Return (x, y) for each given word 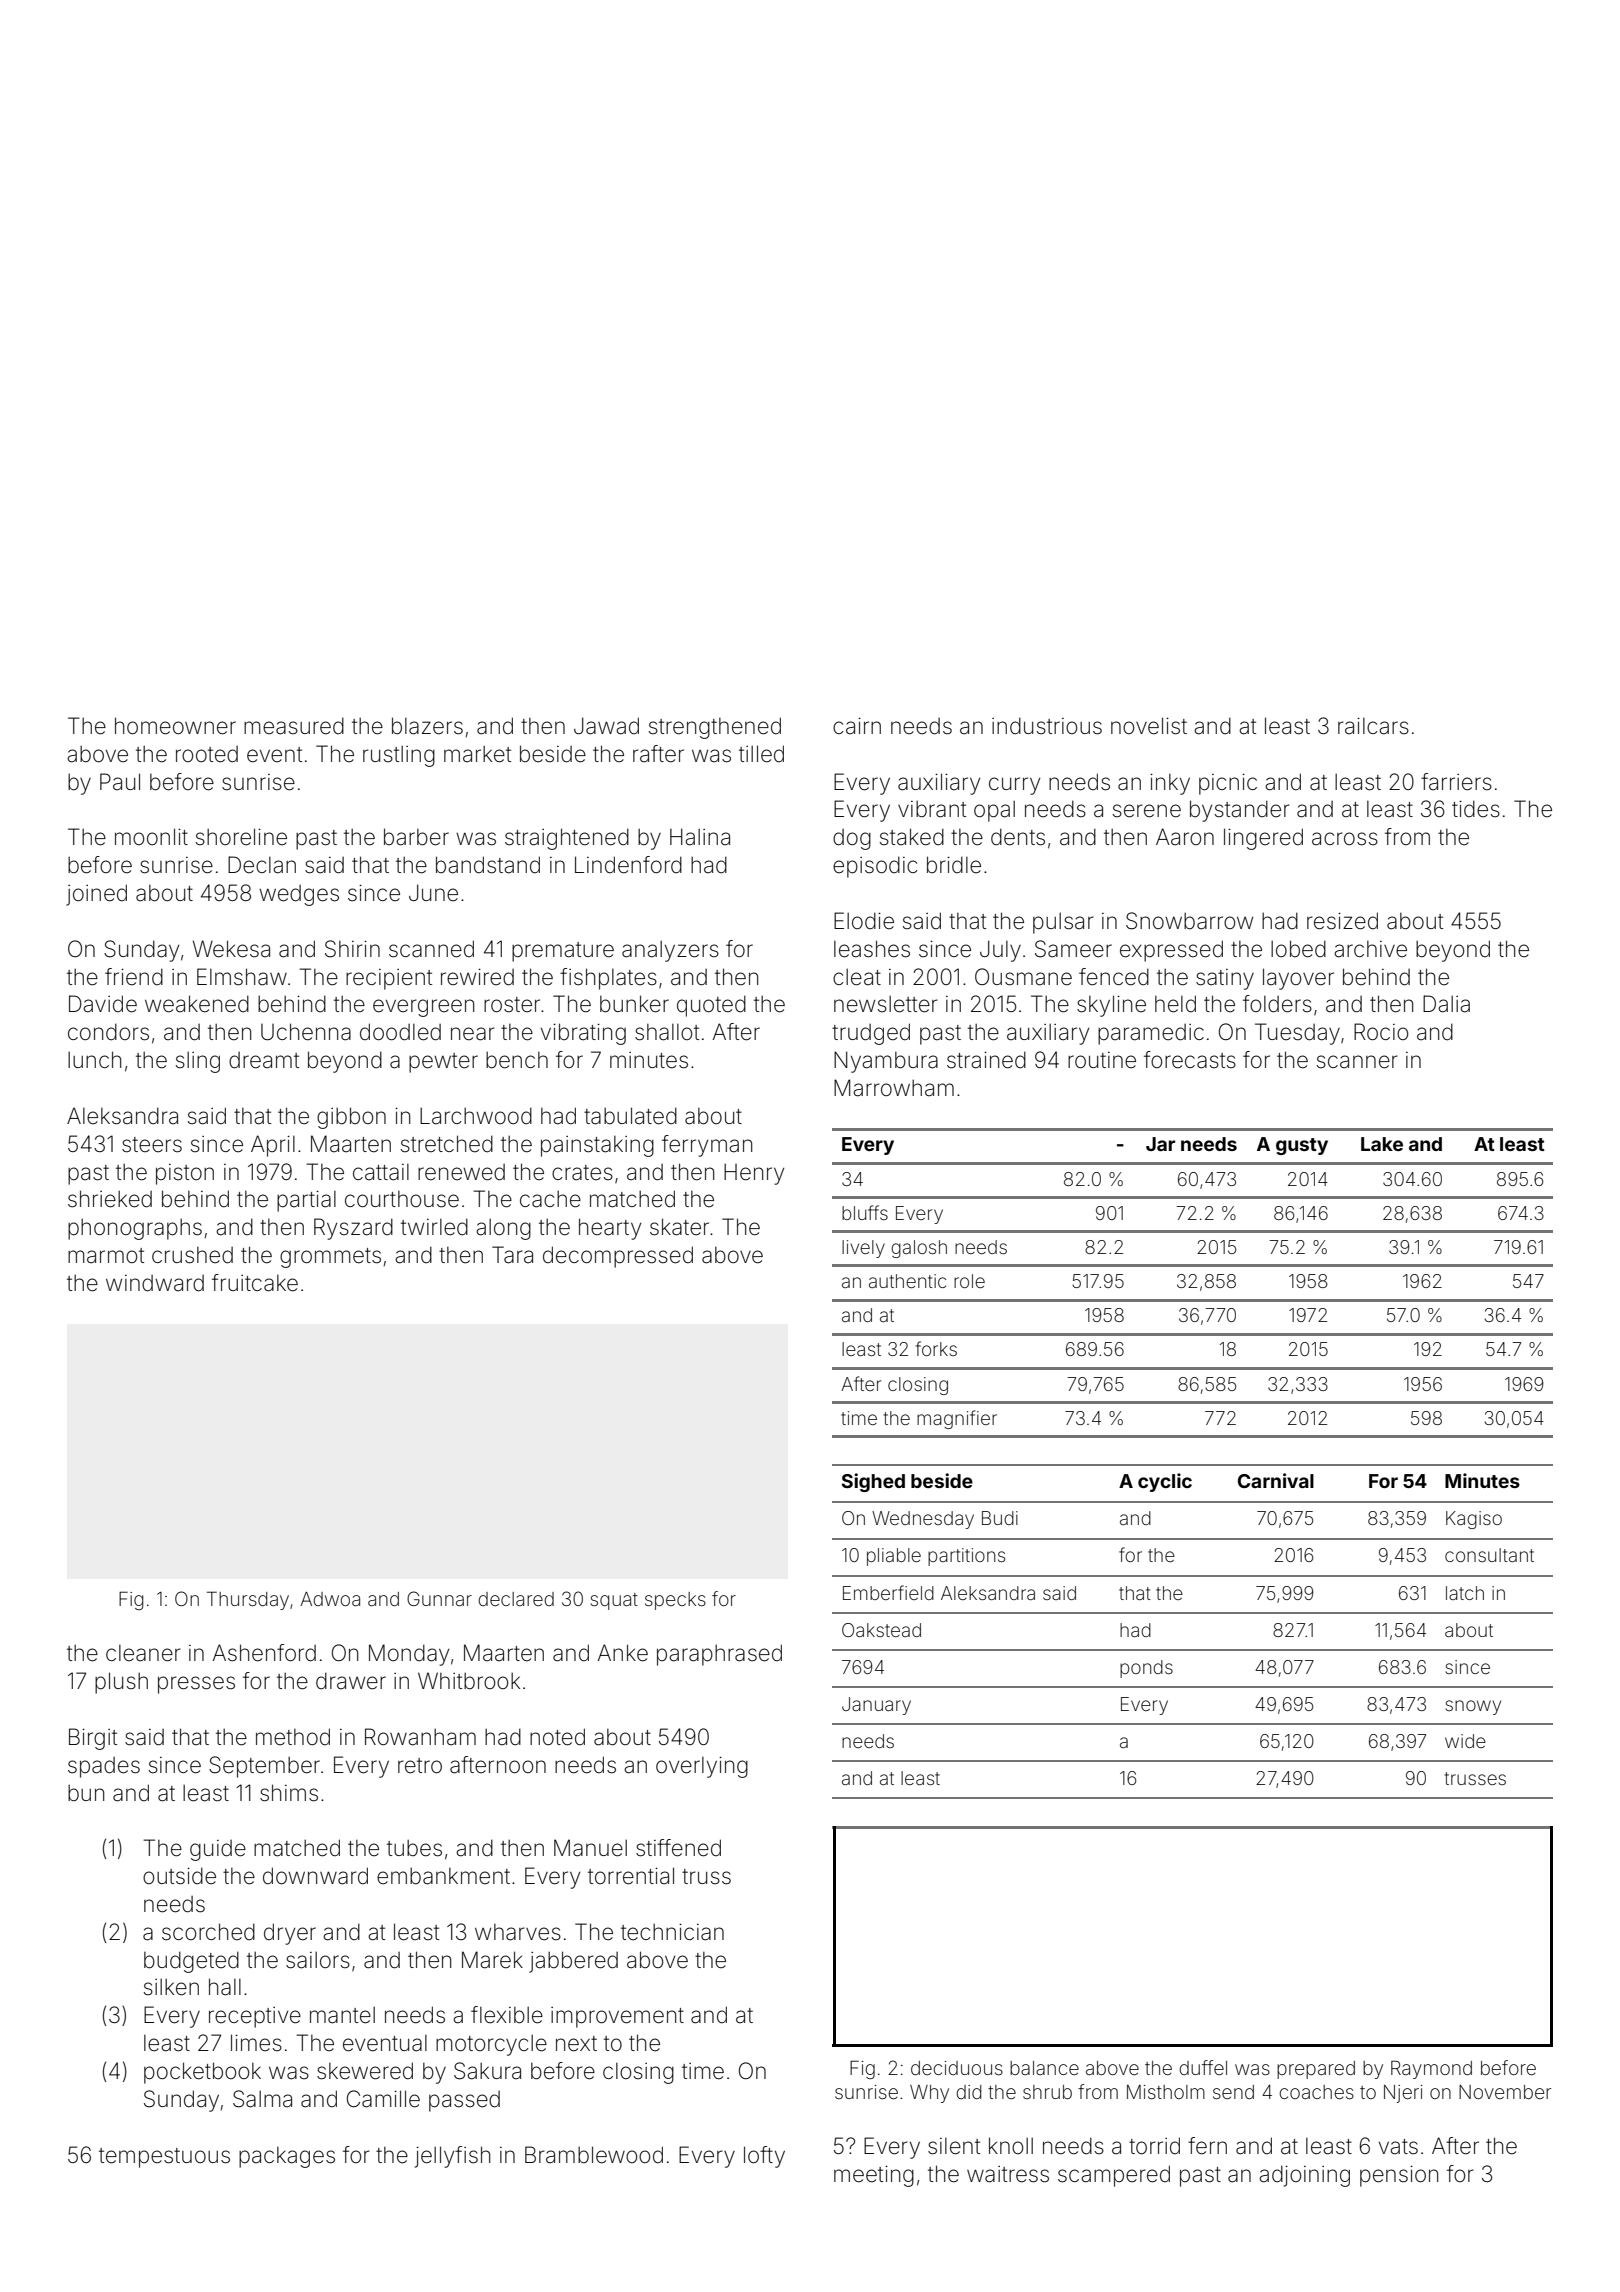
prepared (1316, 2070)
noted (557, 1737)
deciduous (957, 2068)
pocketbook (202, 2073)
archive (1370, 949)
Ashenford (264, 1653)
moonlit (151, 836)
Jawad (606, 726)
